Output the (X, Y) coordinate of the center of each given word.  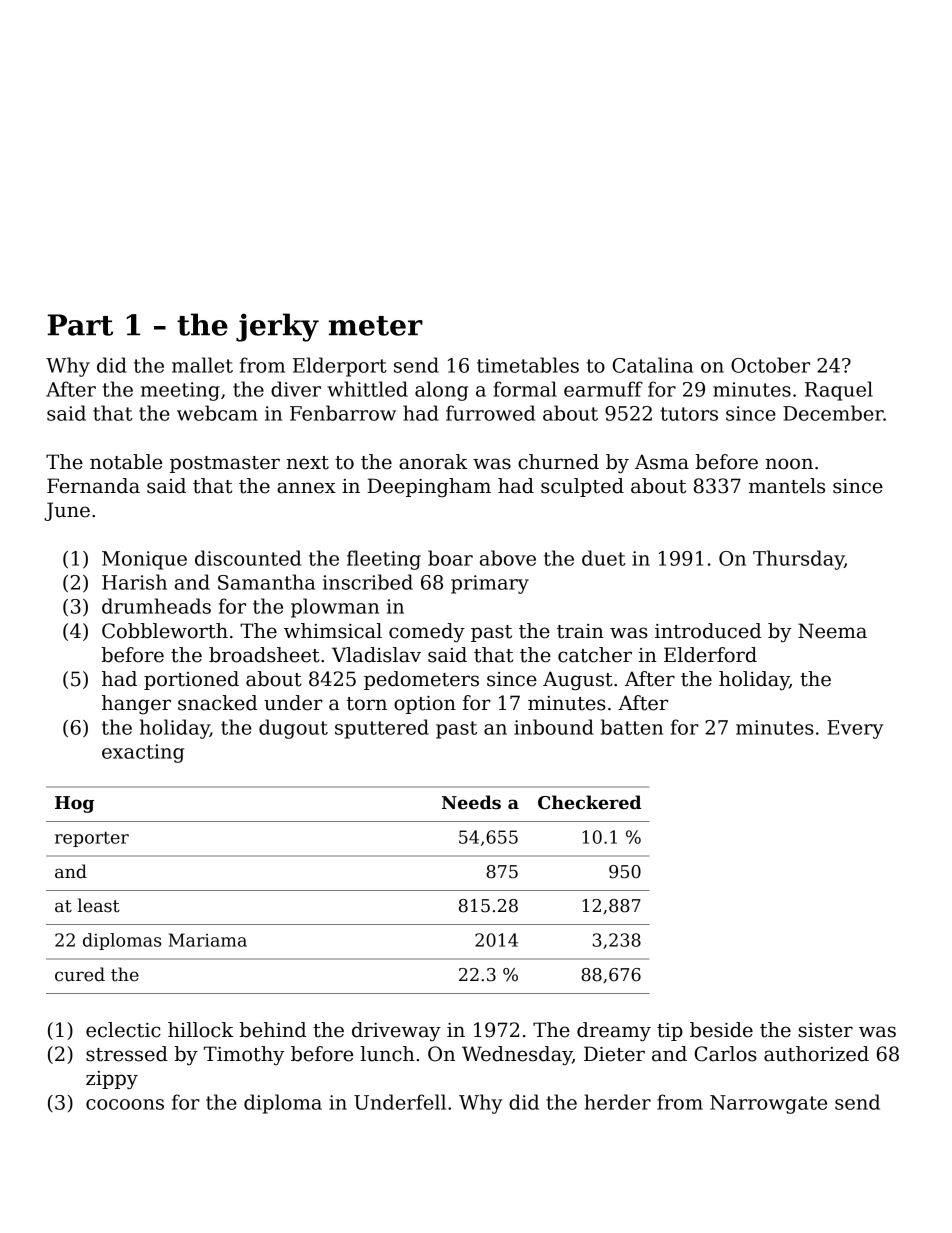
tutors (689, 414)
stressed (127, 1054)
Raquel (839, 391)
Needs (471, 802)
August (578, 681)
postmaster (225, 464)
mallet (202, 365)
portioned (191, 680)
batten (632, 727)
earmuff (603, 389)
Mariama (208, 940)
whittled (367, 389)
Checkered (589, 802)
